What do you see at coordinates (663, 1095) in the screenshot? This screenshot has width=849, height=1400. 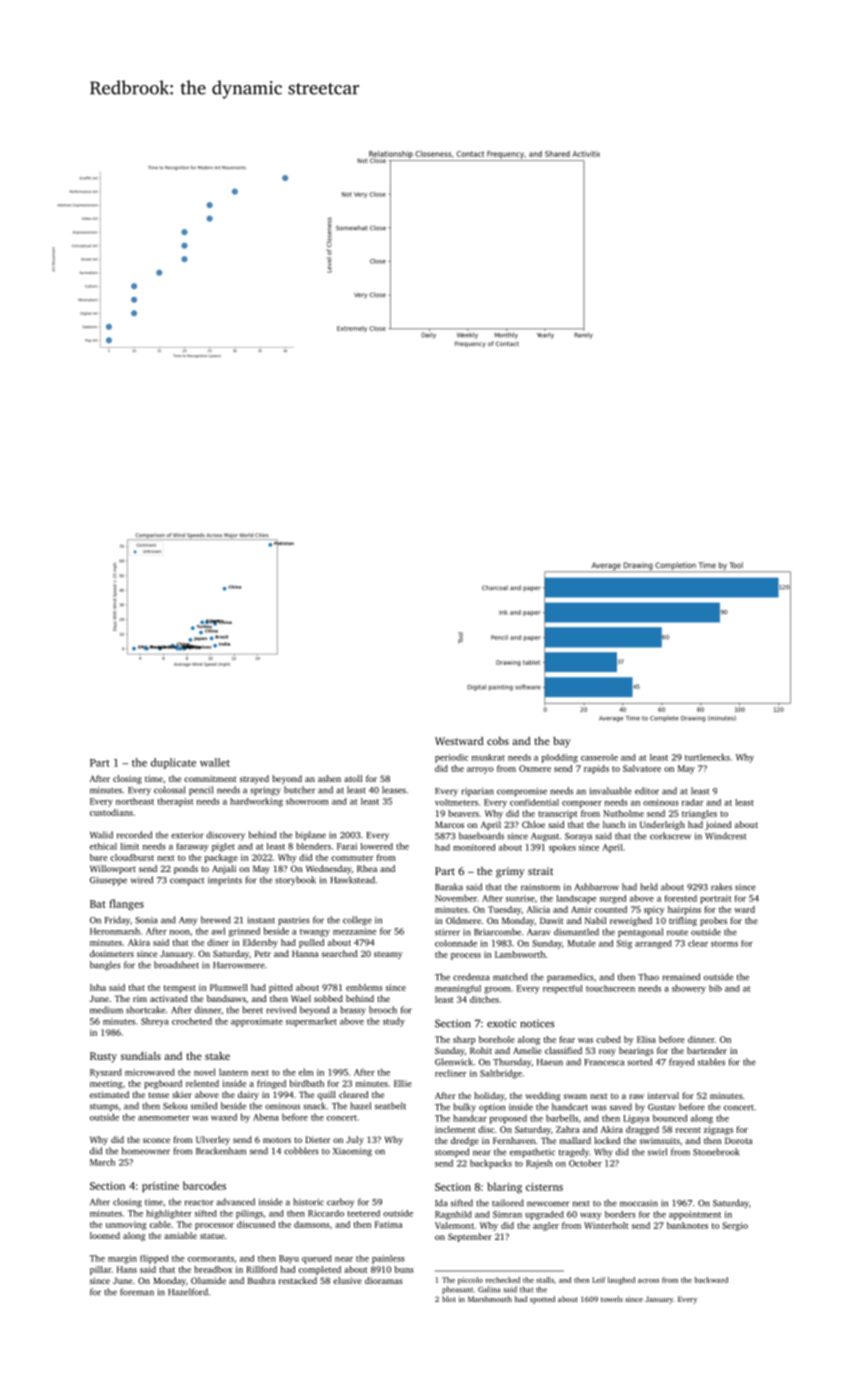 I see `interval` at bounding box center [663, 1095].
